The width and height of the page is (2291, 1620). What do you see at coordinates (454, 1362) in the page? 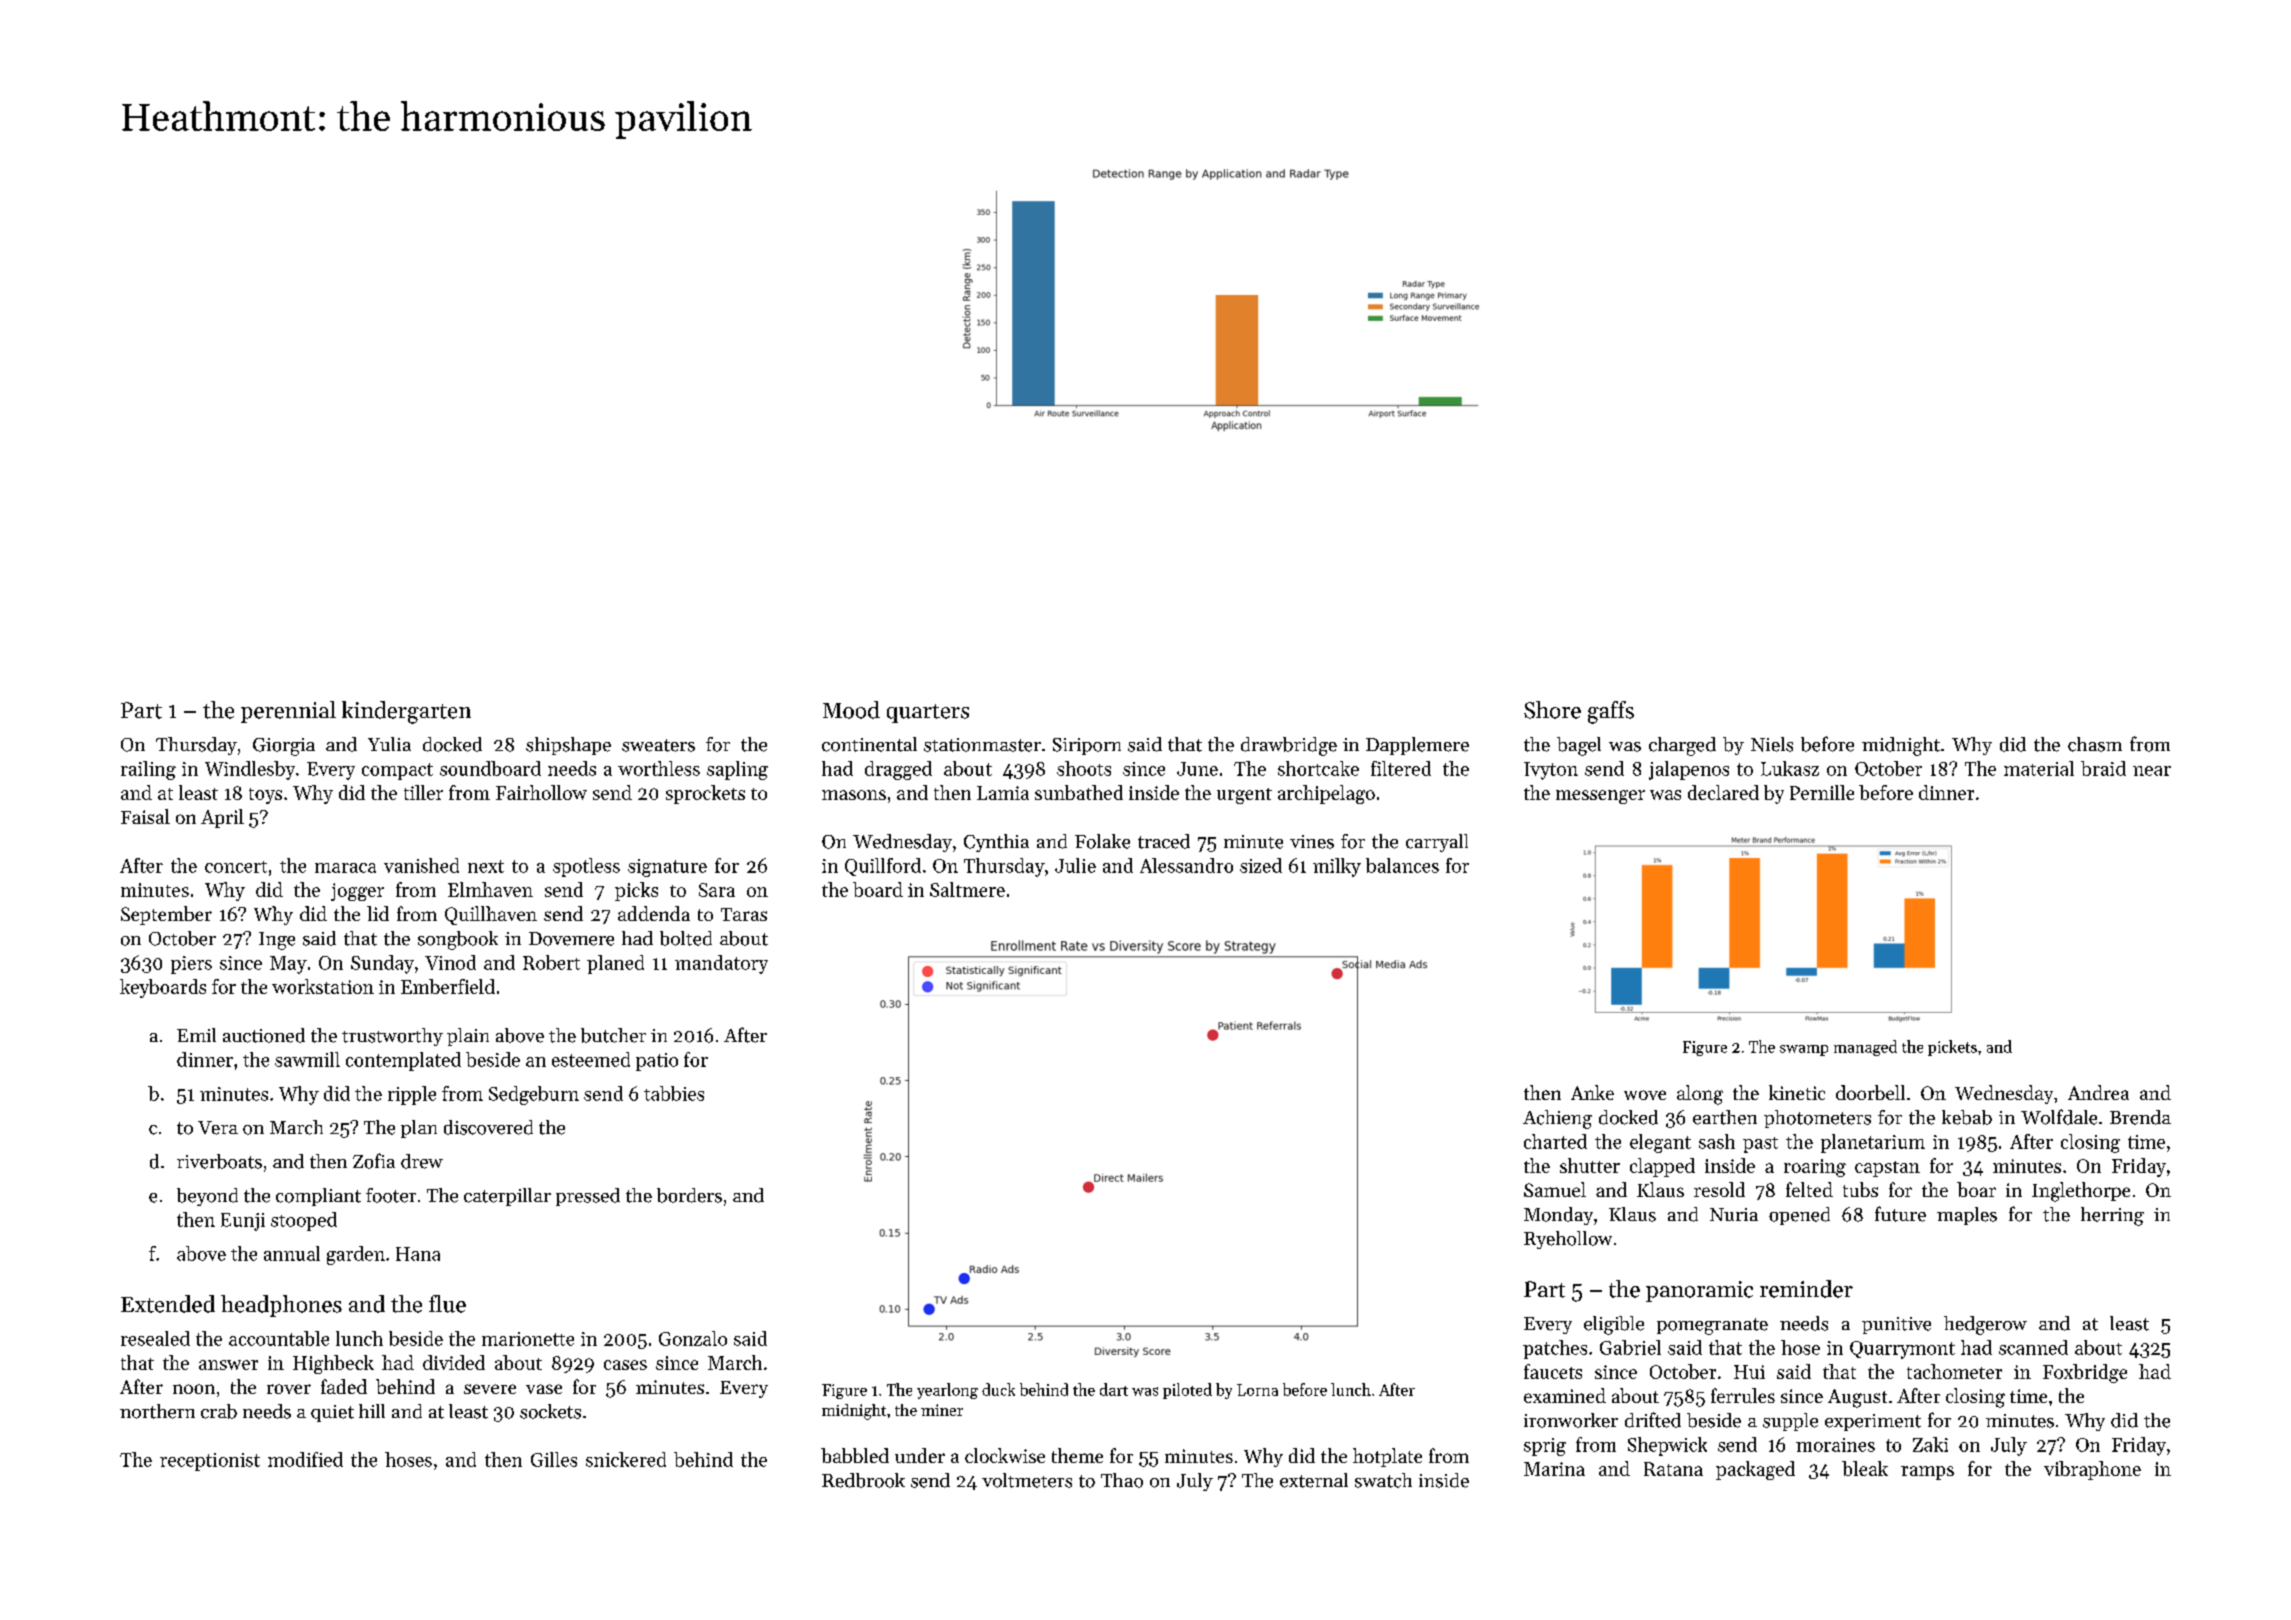
I see `divided` at bounding box center [454, 1362].
